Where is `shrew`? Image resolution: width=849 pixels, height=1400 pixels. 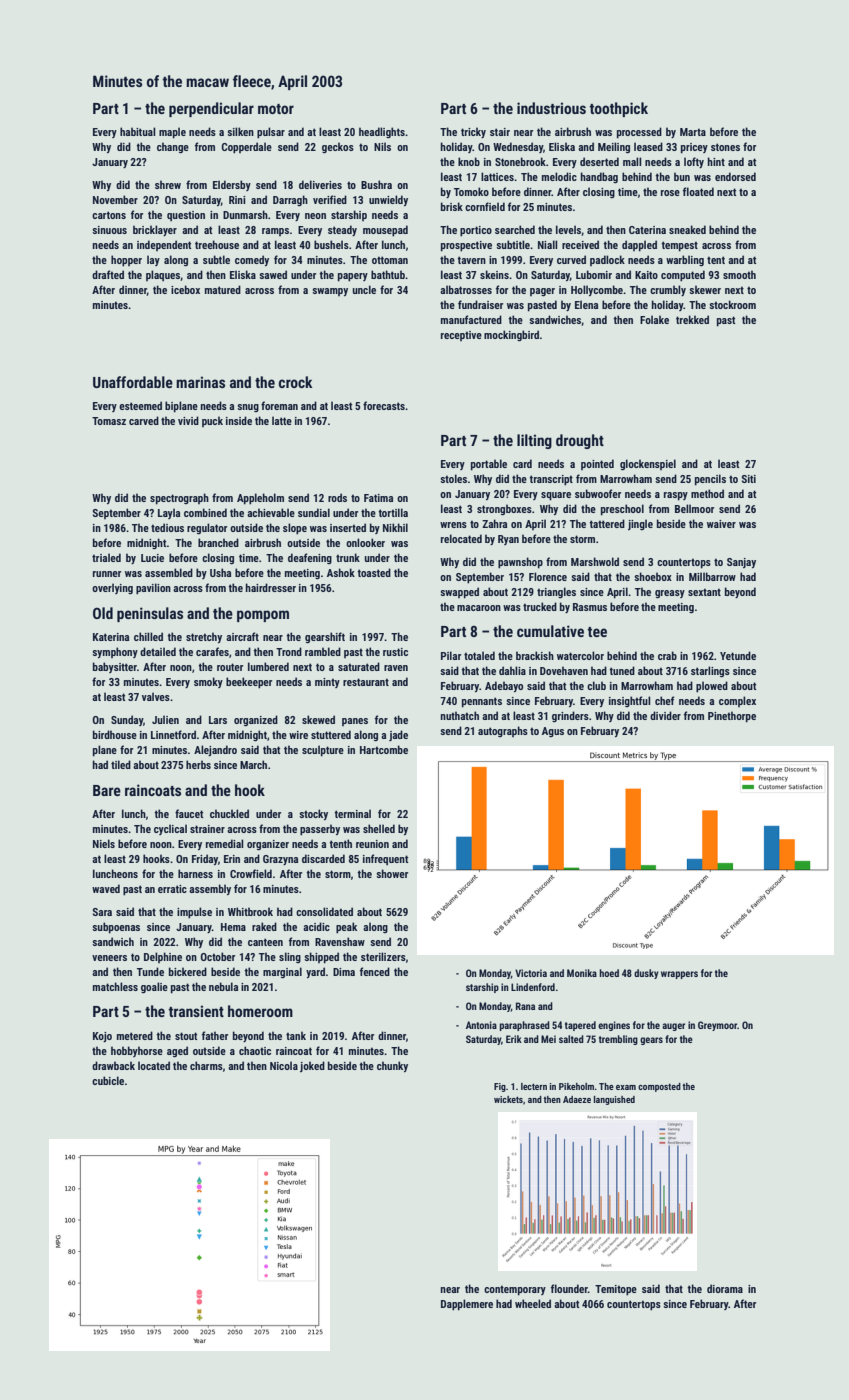
shrew is located at coordinates (168, 184).
